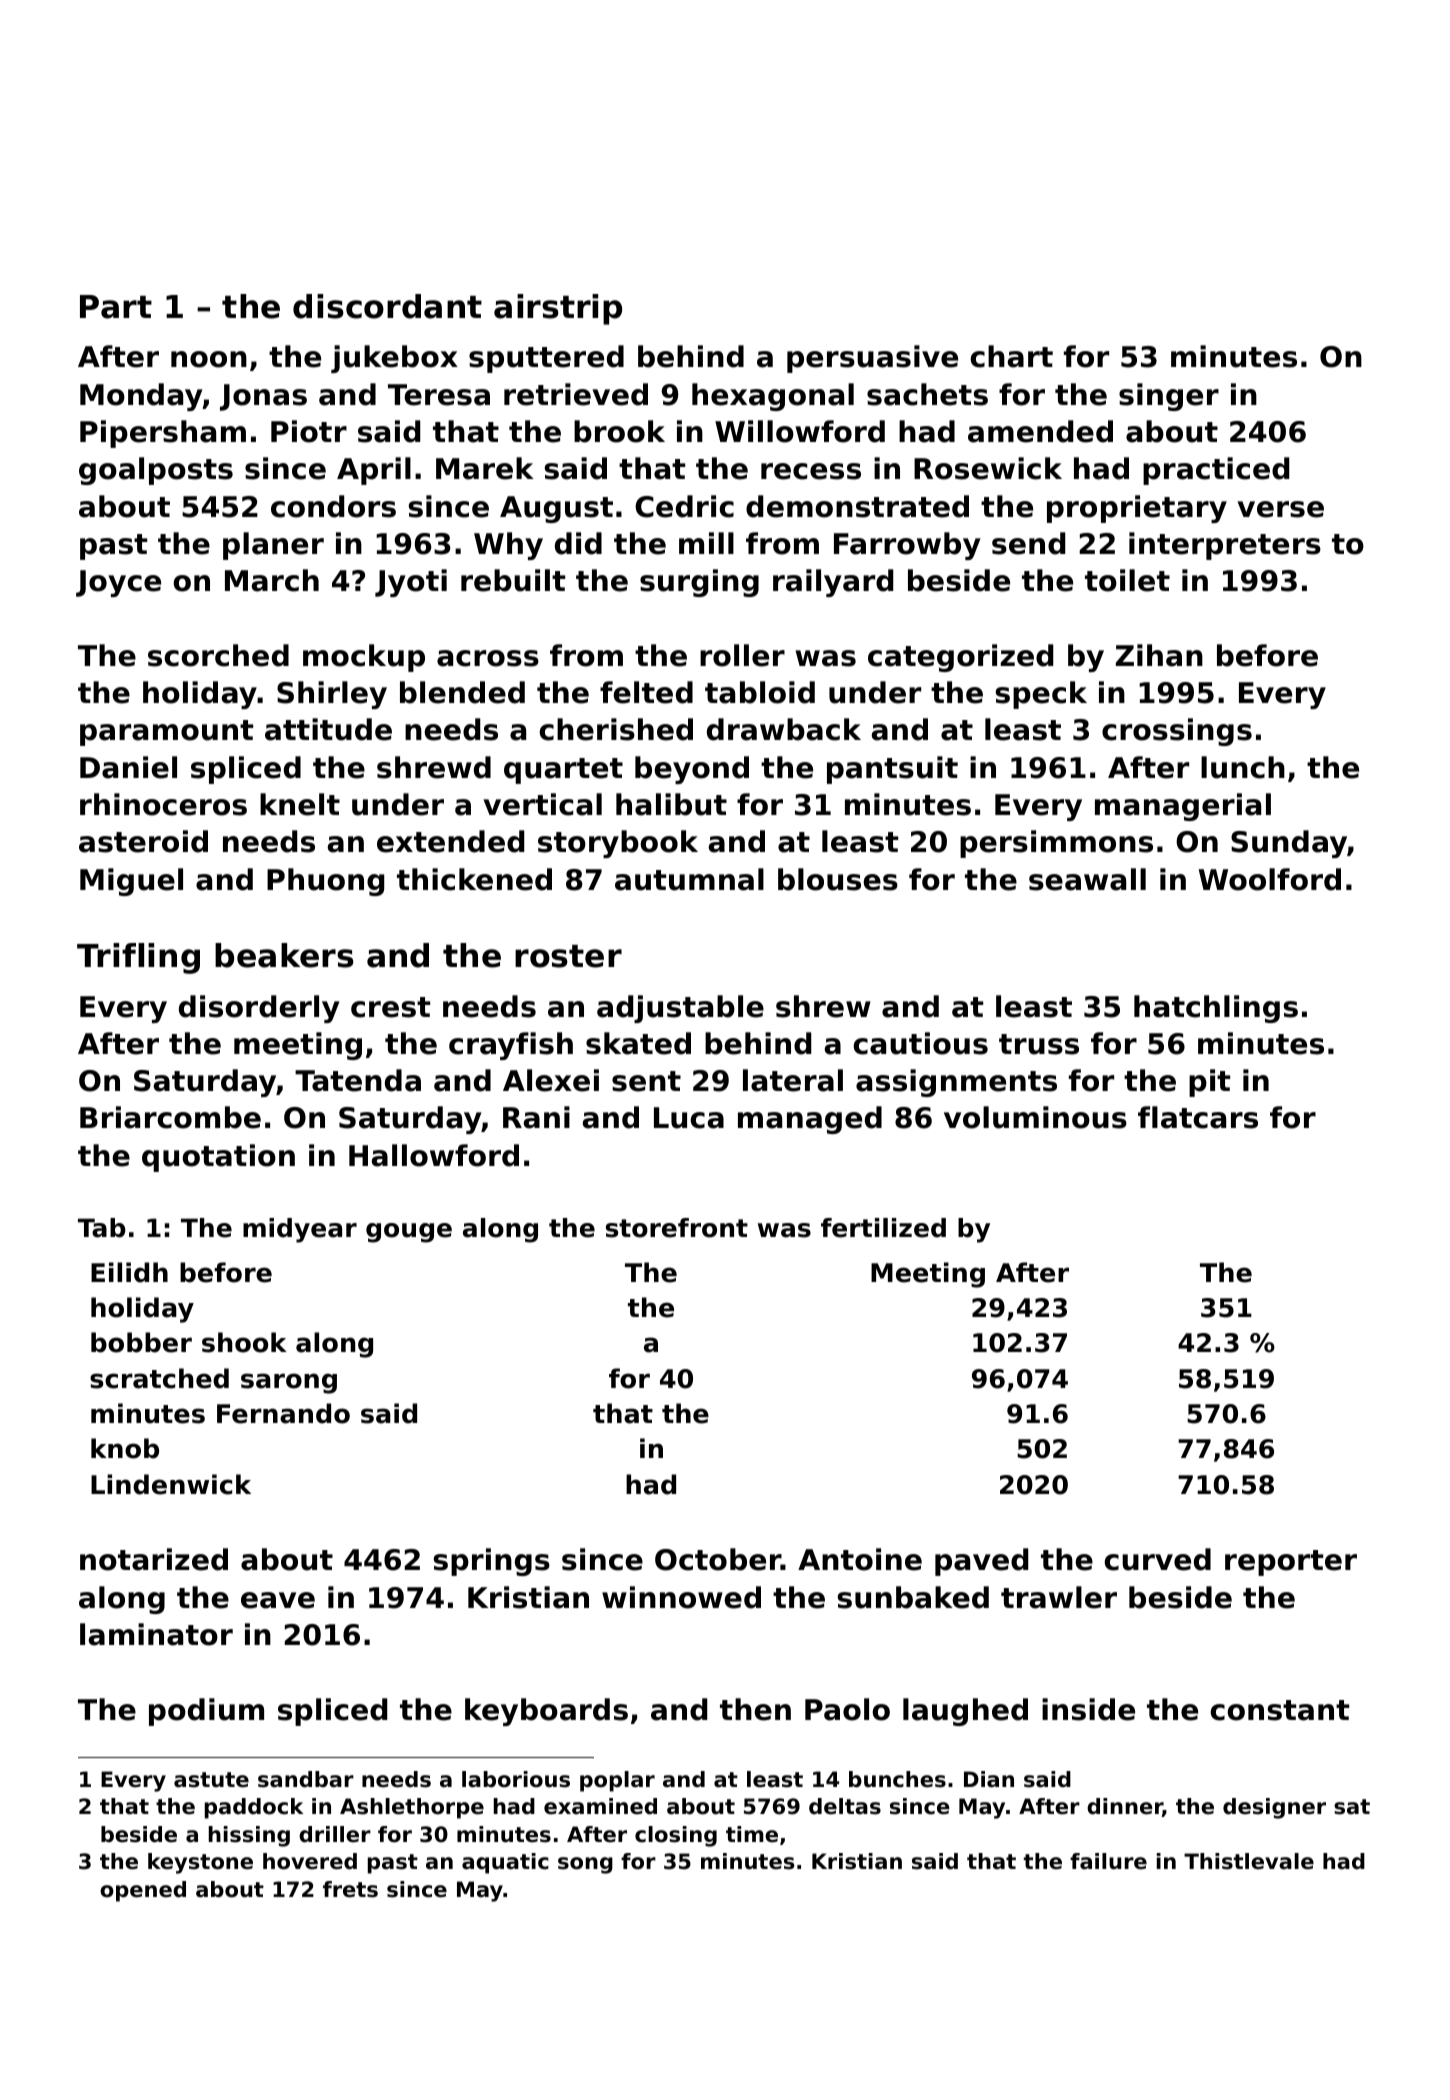  I want to click on Piotr, so click(309, 431).
